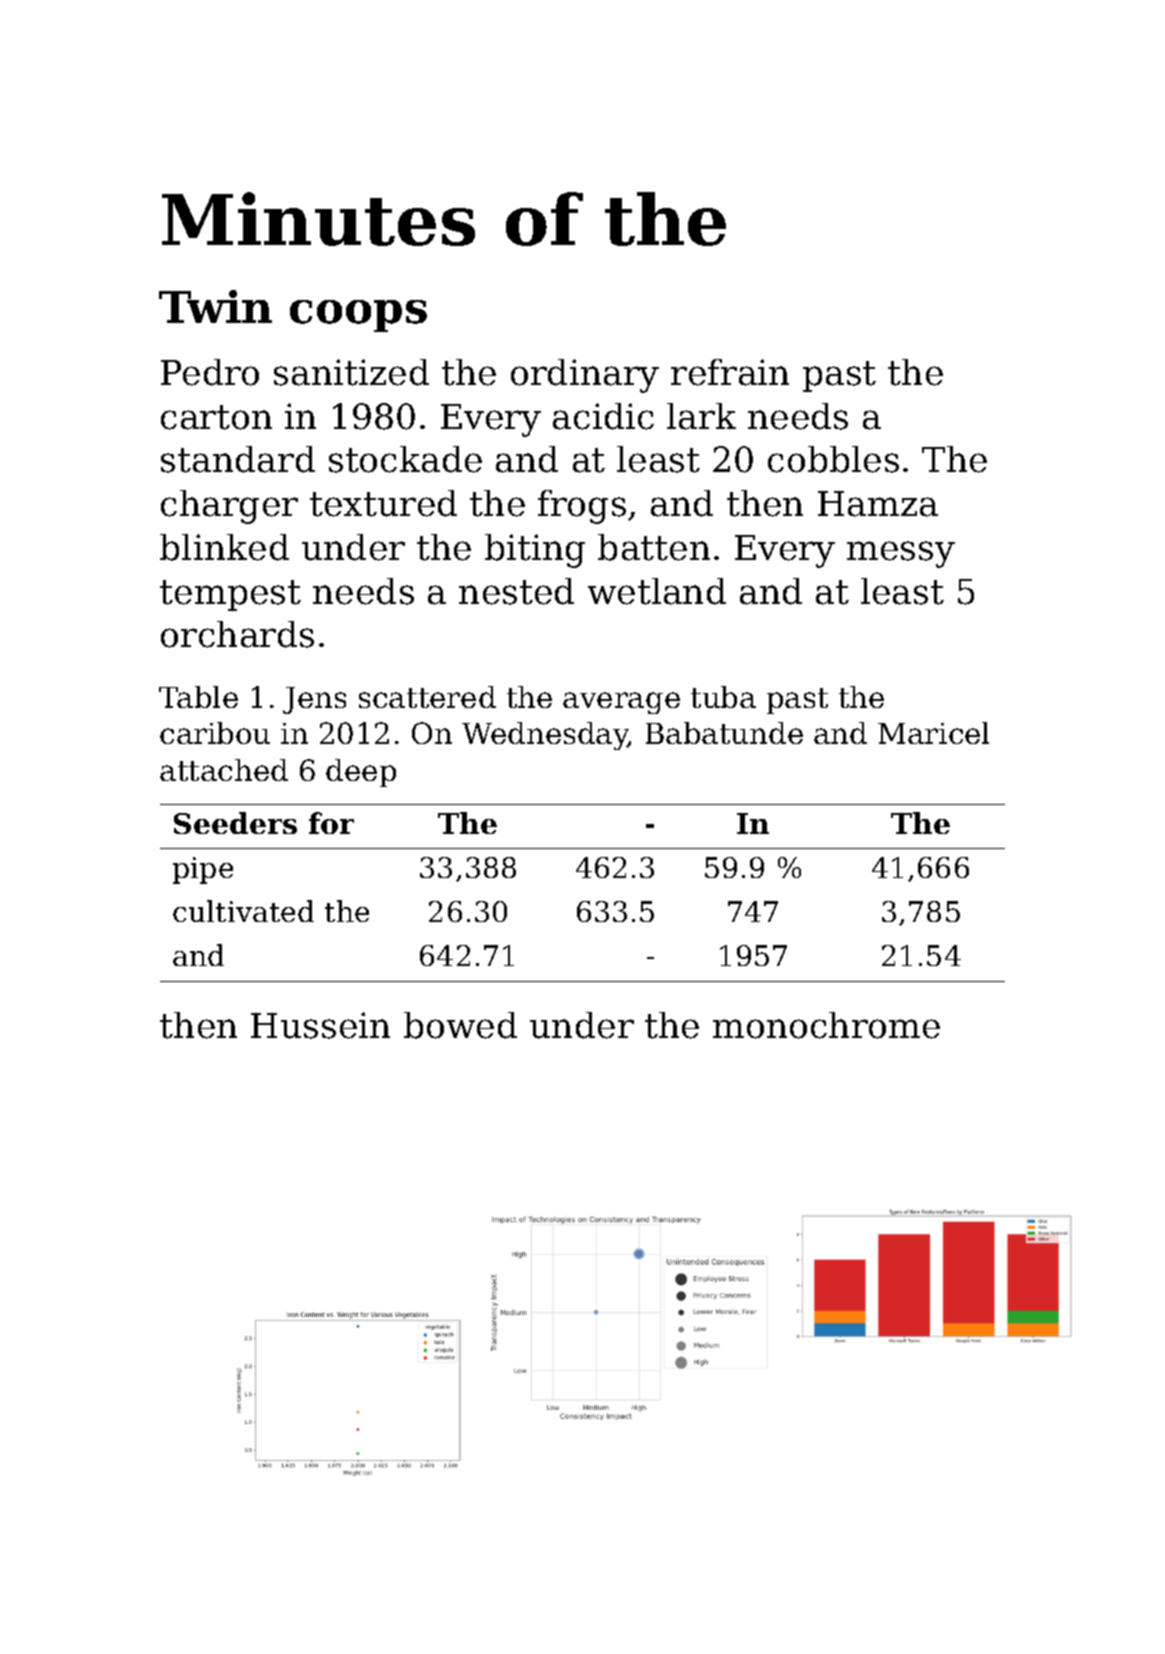 Image resolution: width=1165 pixels, height=1654 pixels. I want to click on bowed, so click(460, 1025).
